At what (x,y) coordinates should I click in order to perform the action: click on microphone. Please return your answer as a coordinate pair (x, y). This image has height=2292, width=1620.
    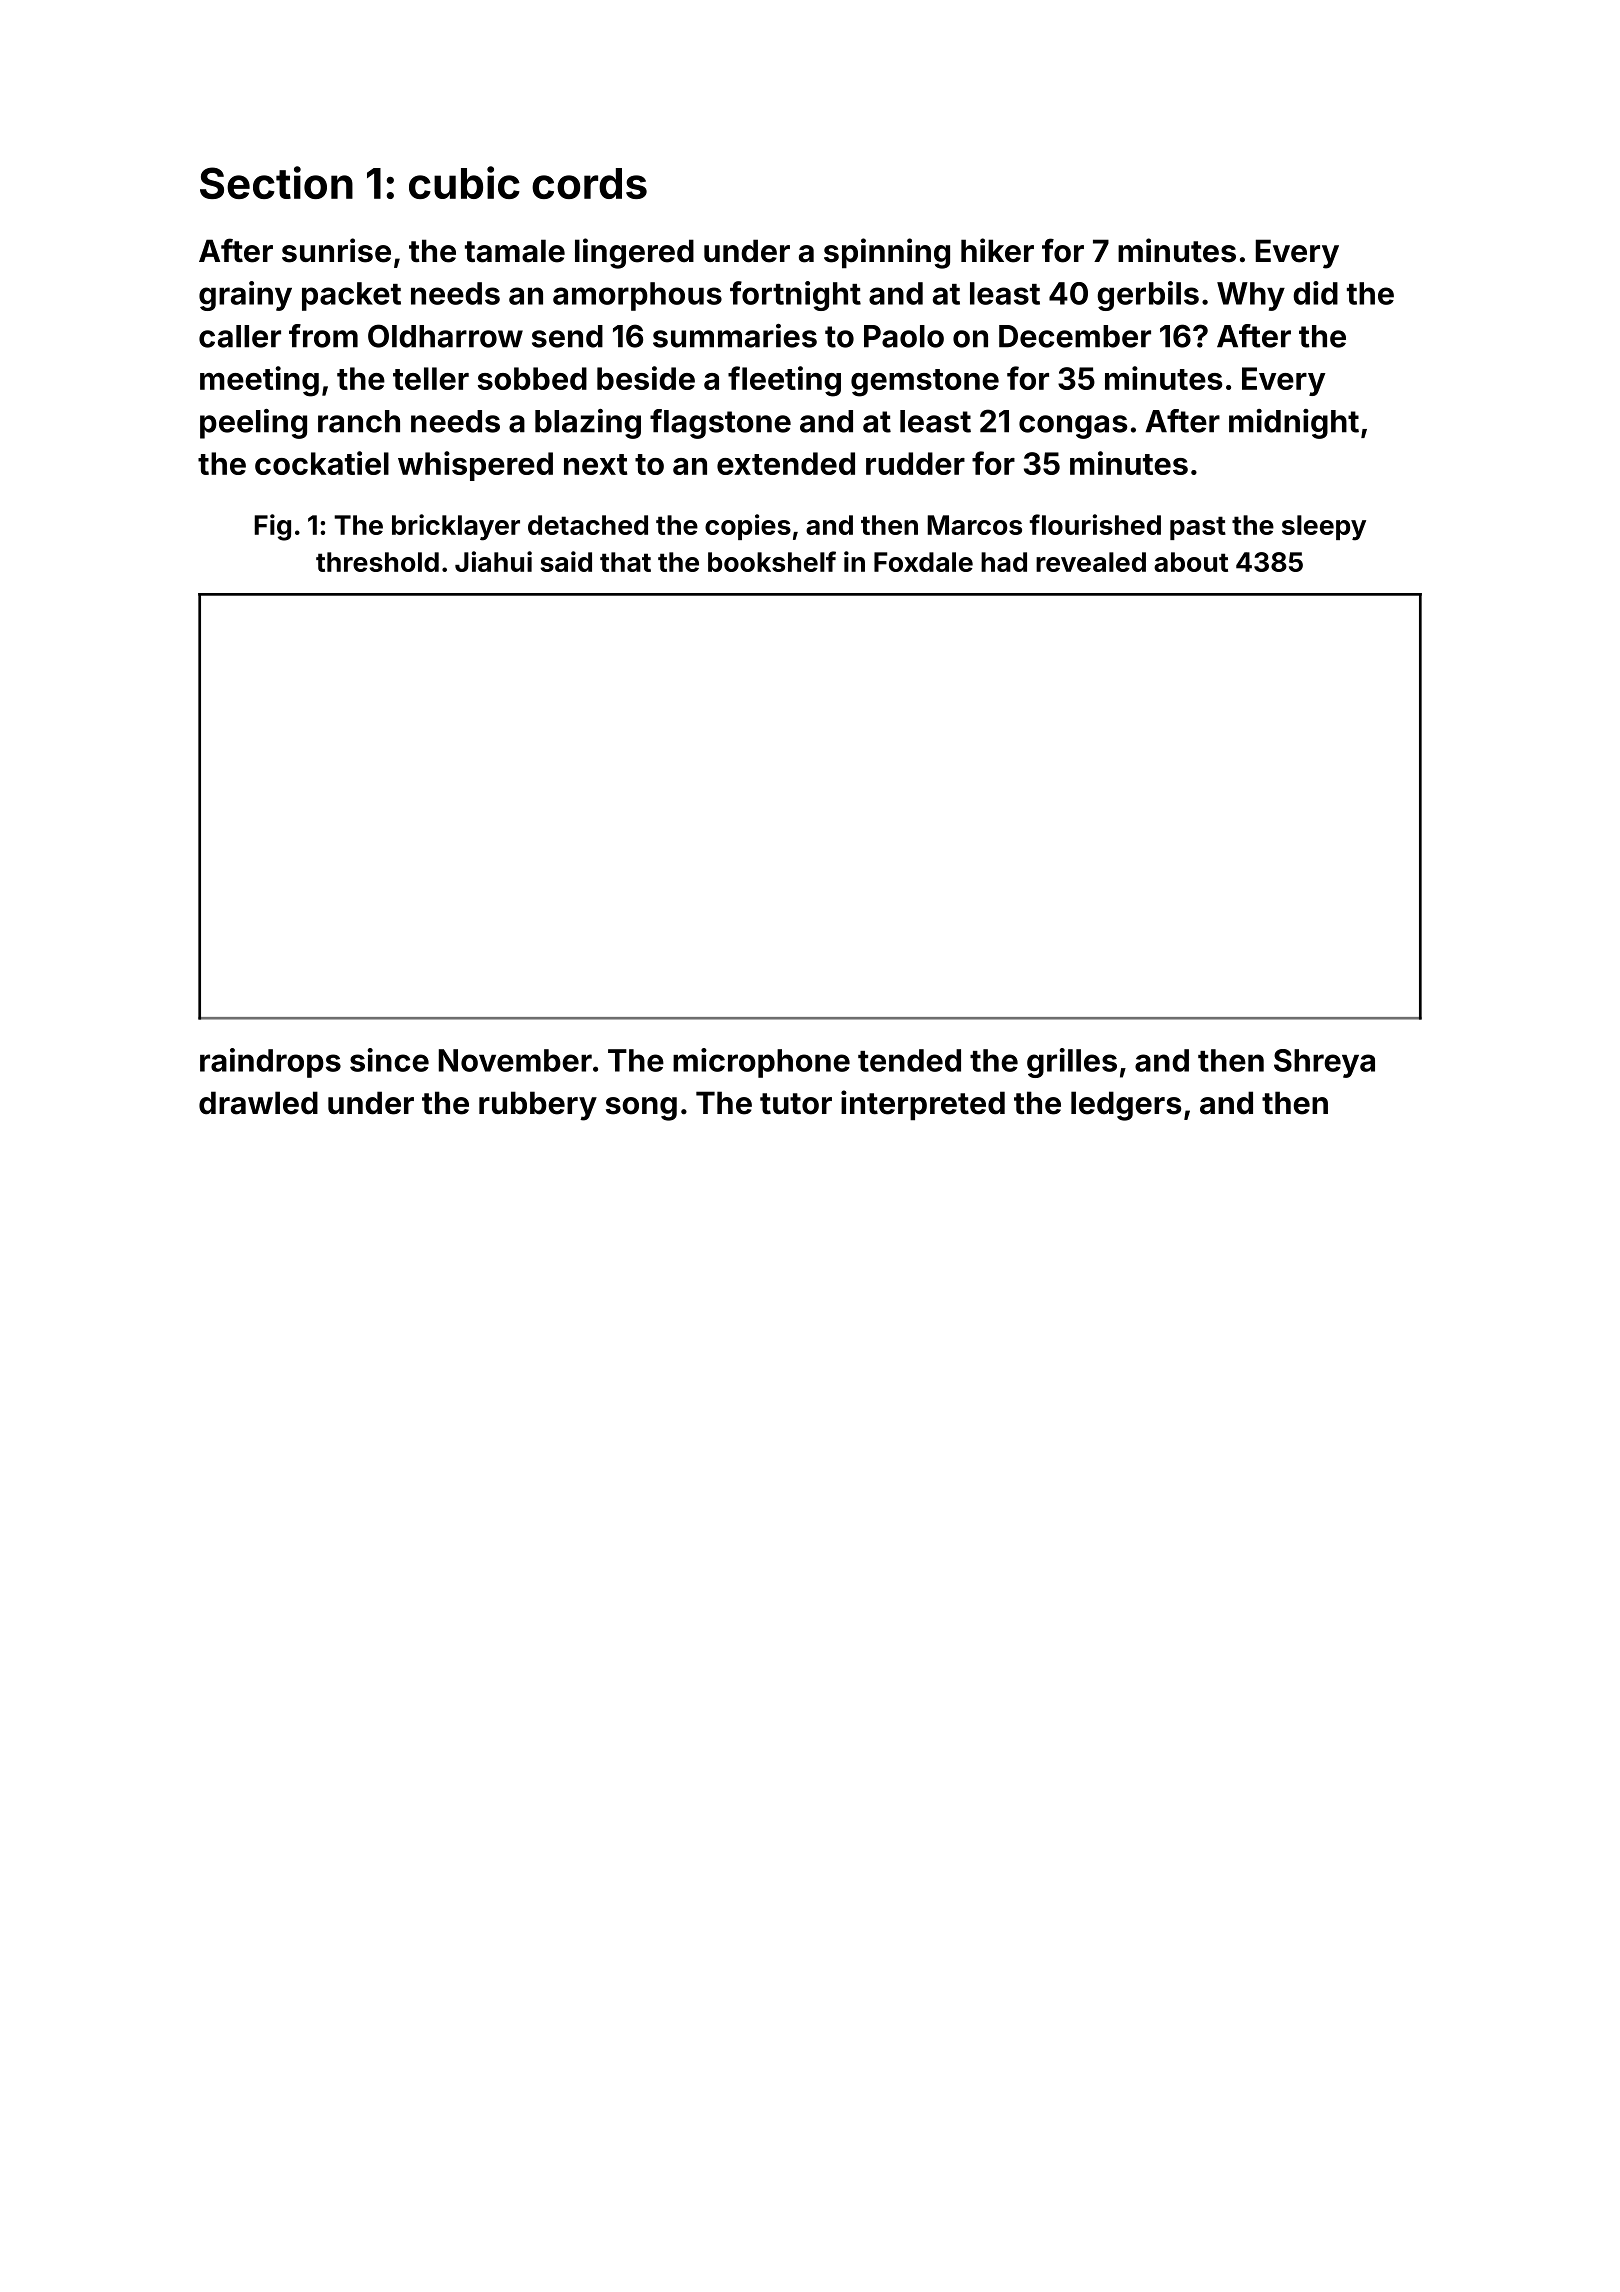
    Looking at the image, I should click on (761, 1063).
